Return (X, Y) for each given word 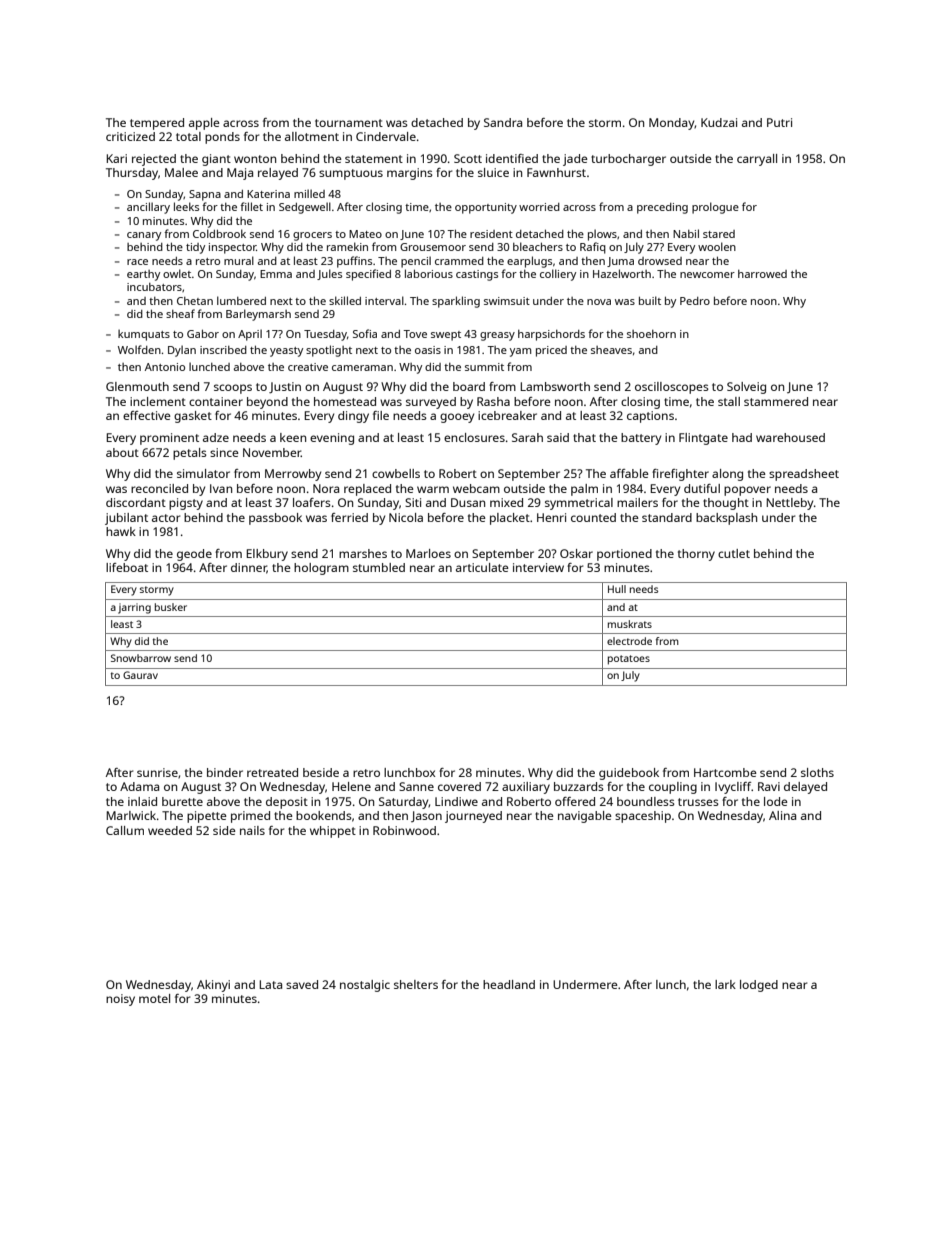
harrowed (762, 274)
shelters (416, 984)
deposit (287, 803)
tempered (157, 124)
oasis (428, 350)
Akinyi (213, 986)
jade (575, 160)
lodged (759, 986)
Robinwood (404, 830)
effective (147, 415)
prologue (715, 208)
